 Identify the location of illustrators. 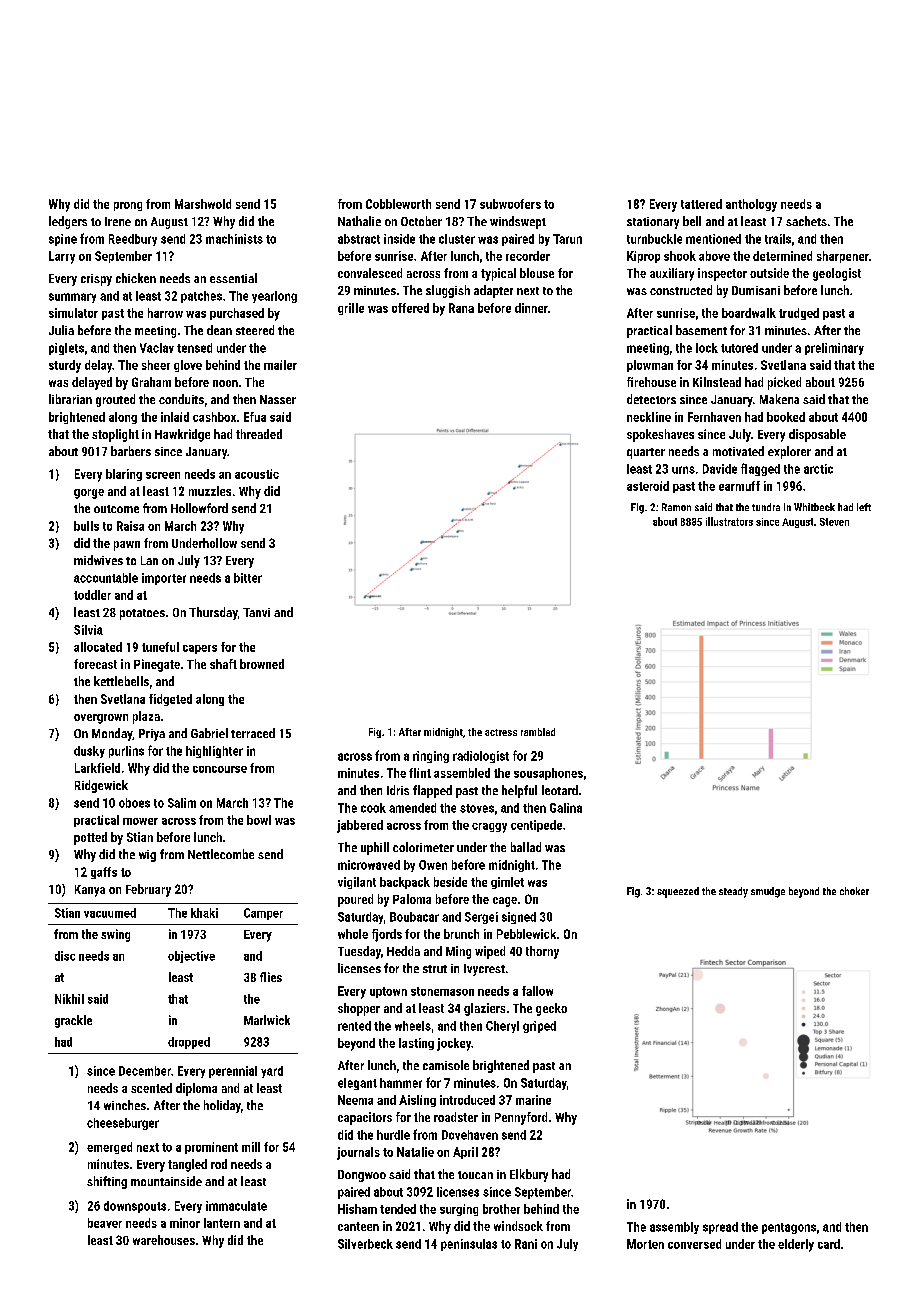
(729, 521).
